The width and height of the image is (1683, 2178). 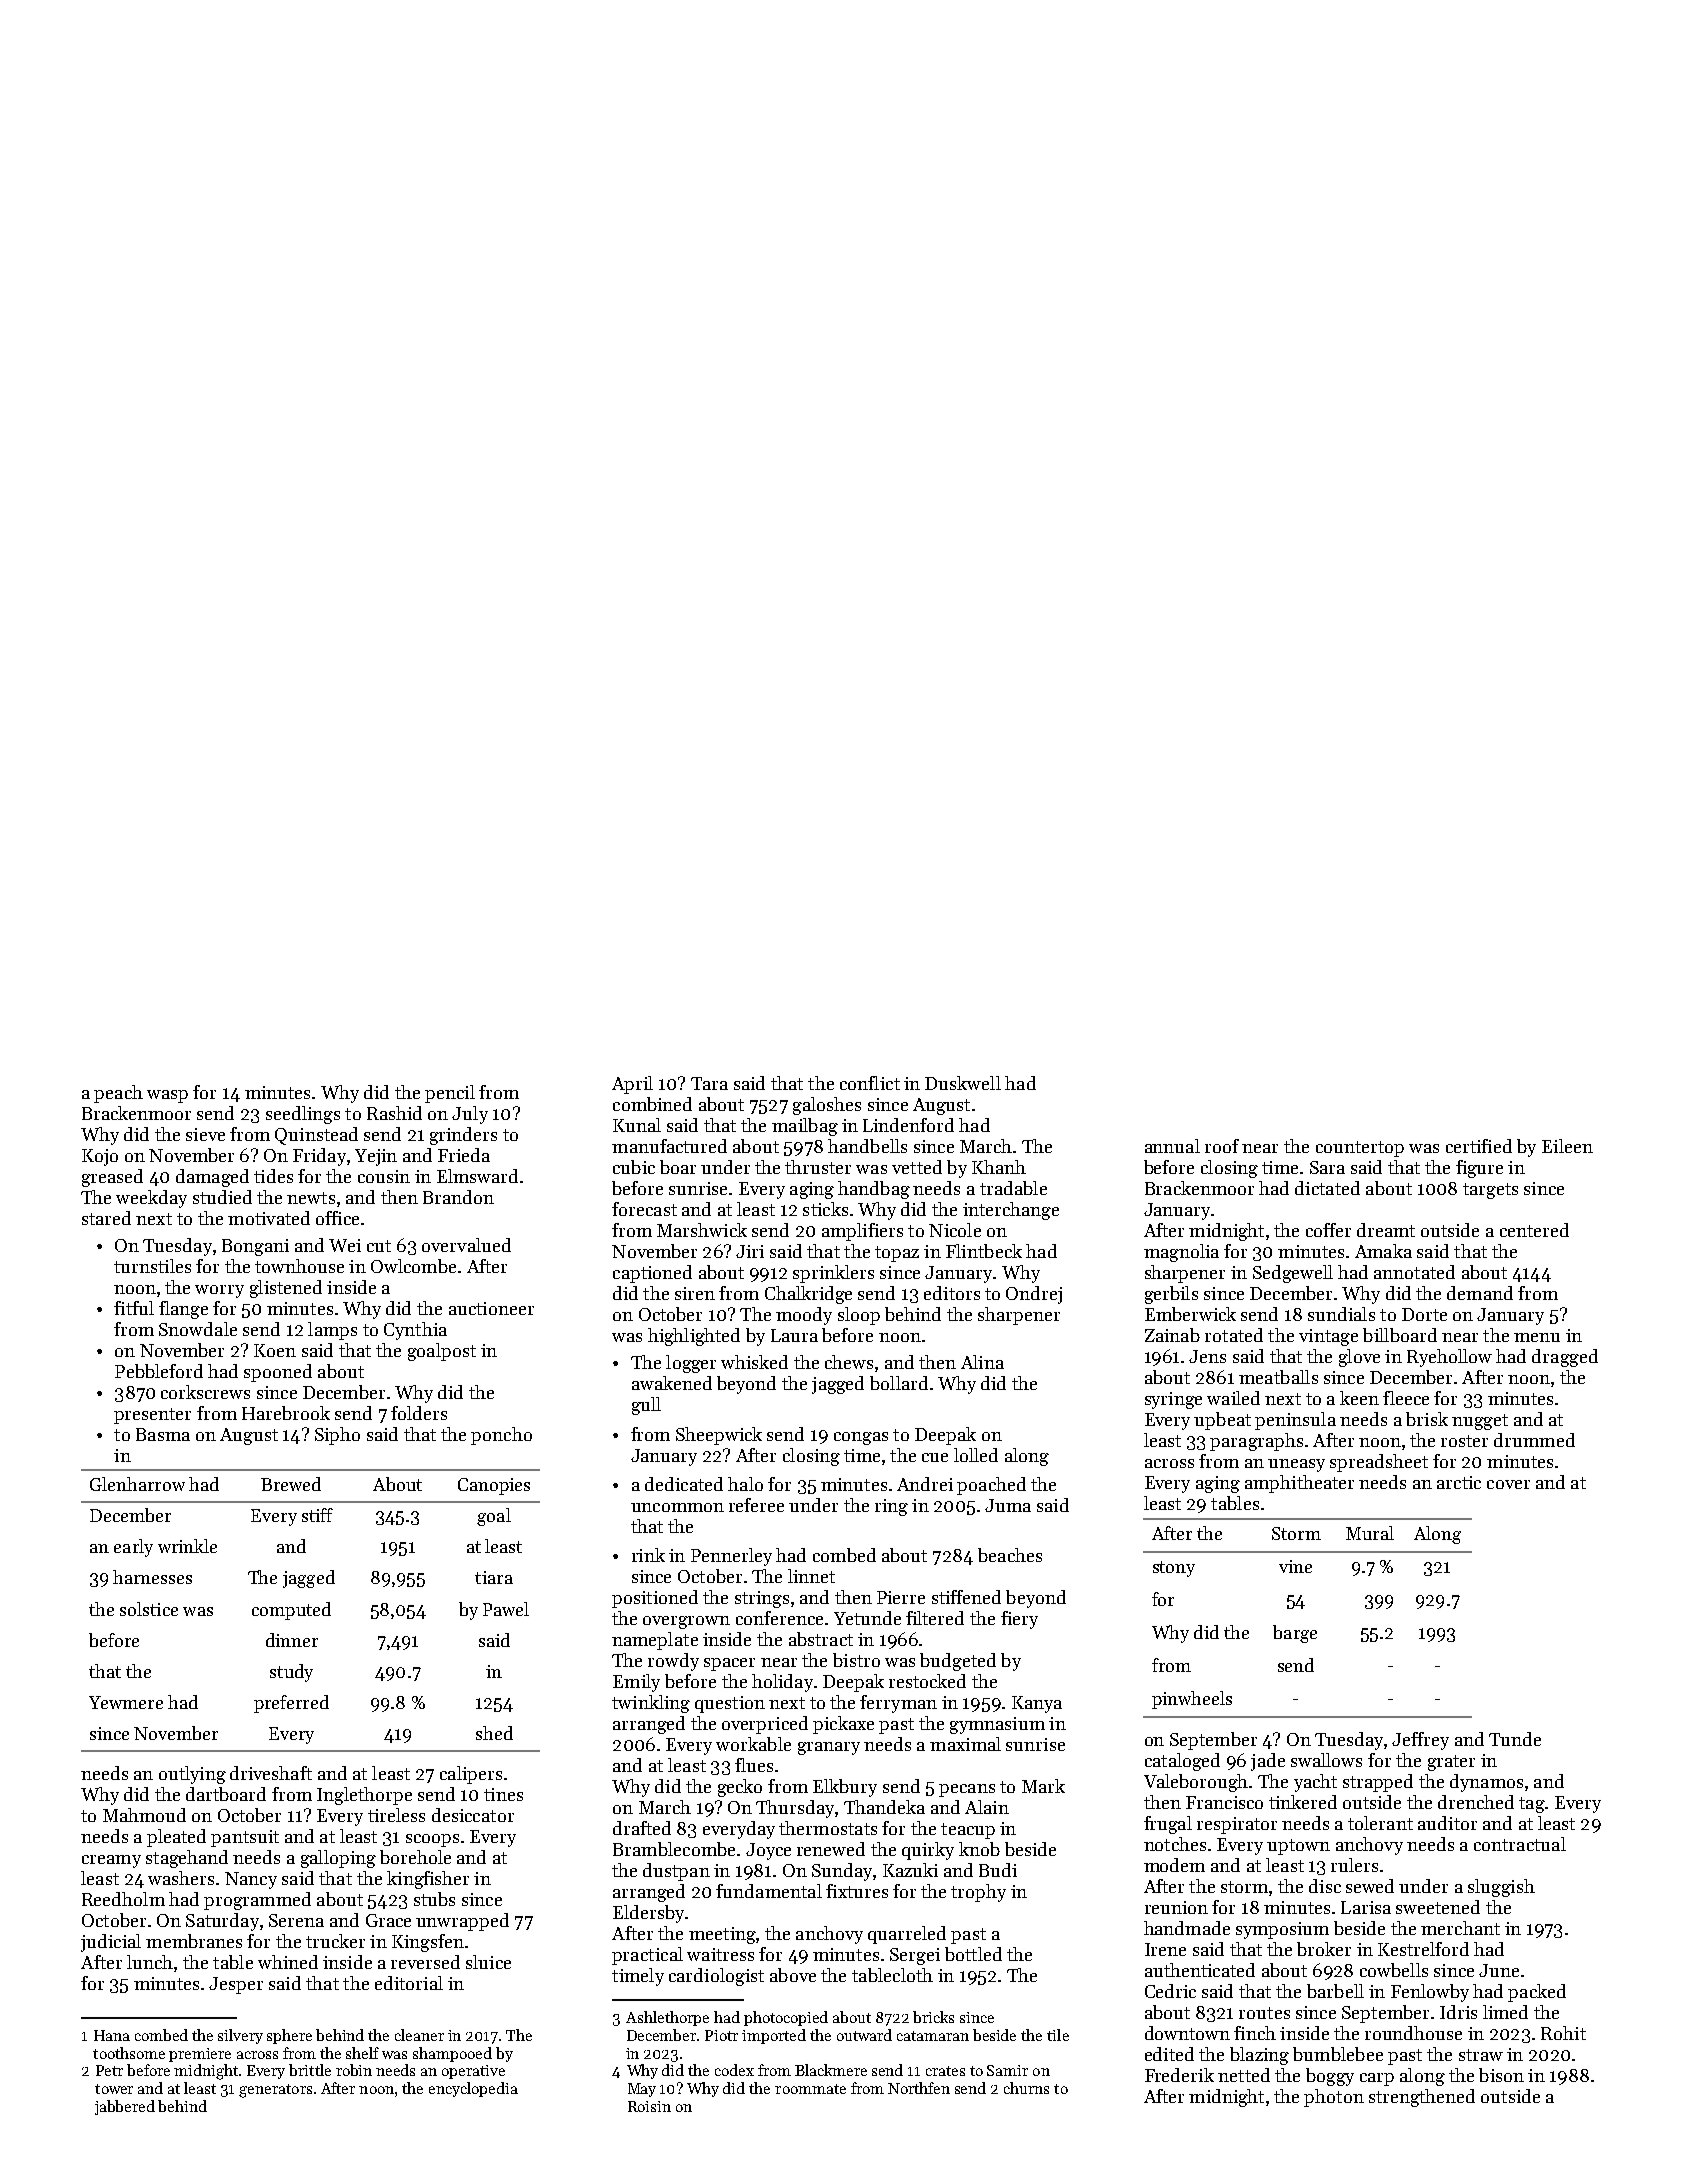 I want to click on Marshwick, so click(x=702, y=1230).
